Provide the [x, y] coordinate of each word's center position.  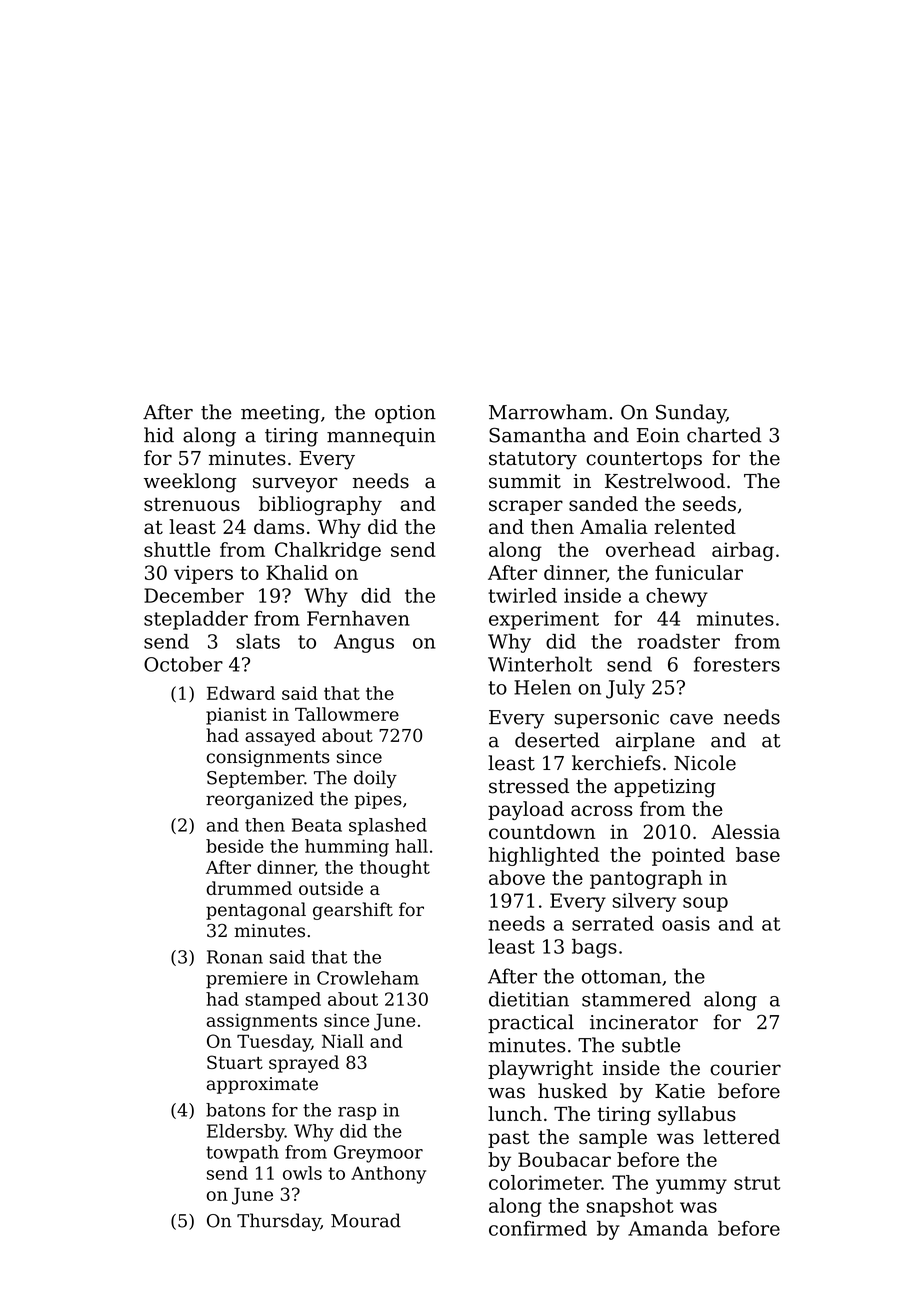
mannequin [381, 437]
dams [279, 526]
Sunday [691, 414]
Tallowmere [347, 714]
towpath [242, 1154]
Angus [364, 643]
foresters [737, 664]
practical [531, 1023]
